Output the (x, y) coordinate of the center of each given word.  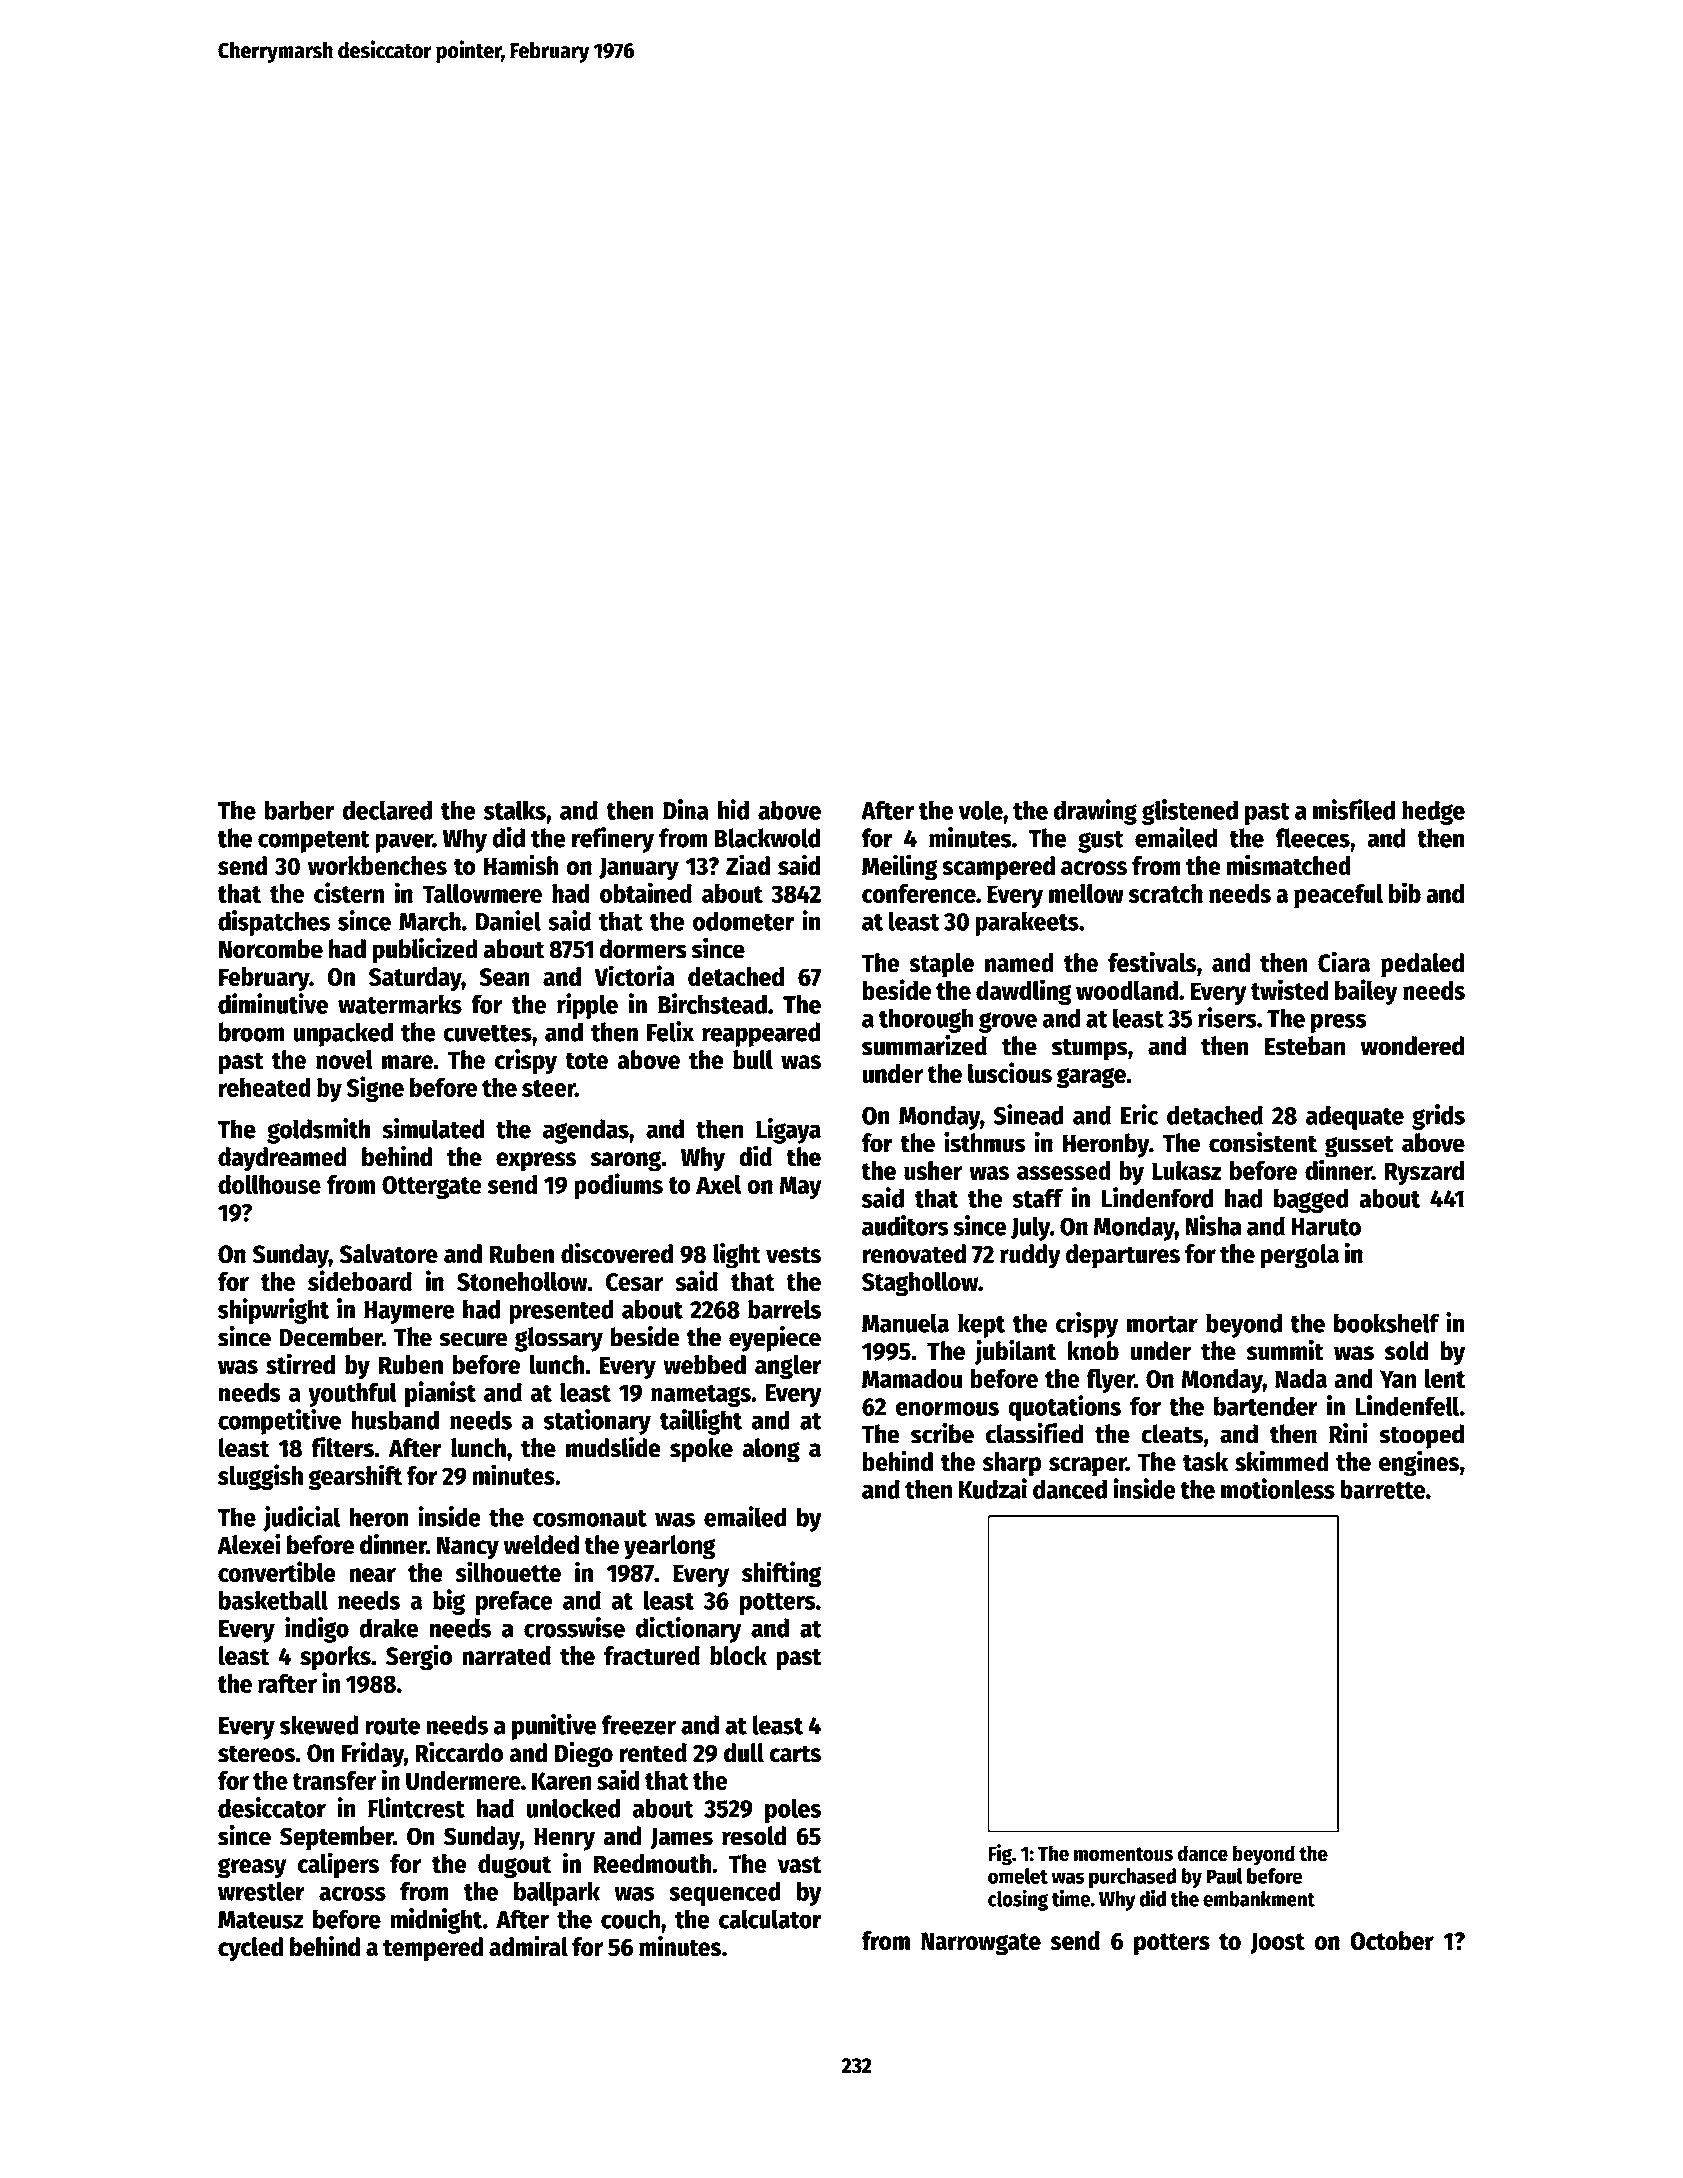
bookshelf (1387, 1323)
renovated (914, 1254)
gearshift (355, 1477)
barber (299, 810)
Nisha (1213, 1225)
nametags (701, 1396)
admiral (528, 1946)
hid (733, 809)
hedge (1433, 812)
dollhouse (269, 1184)
